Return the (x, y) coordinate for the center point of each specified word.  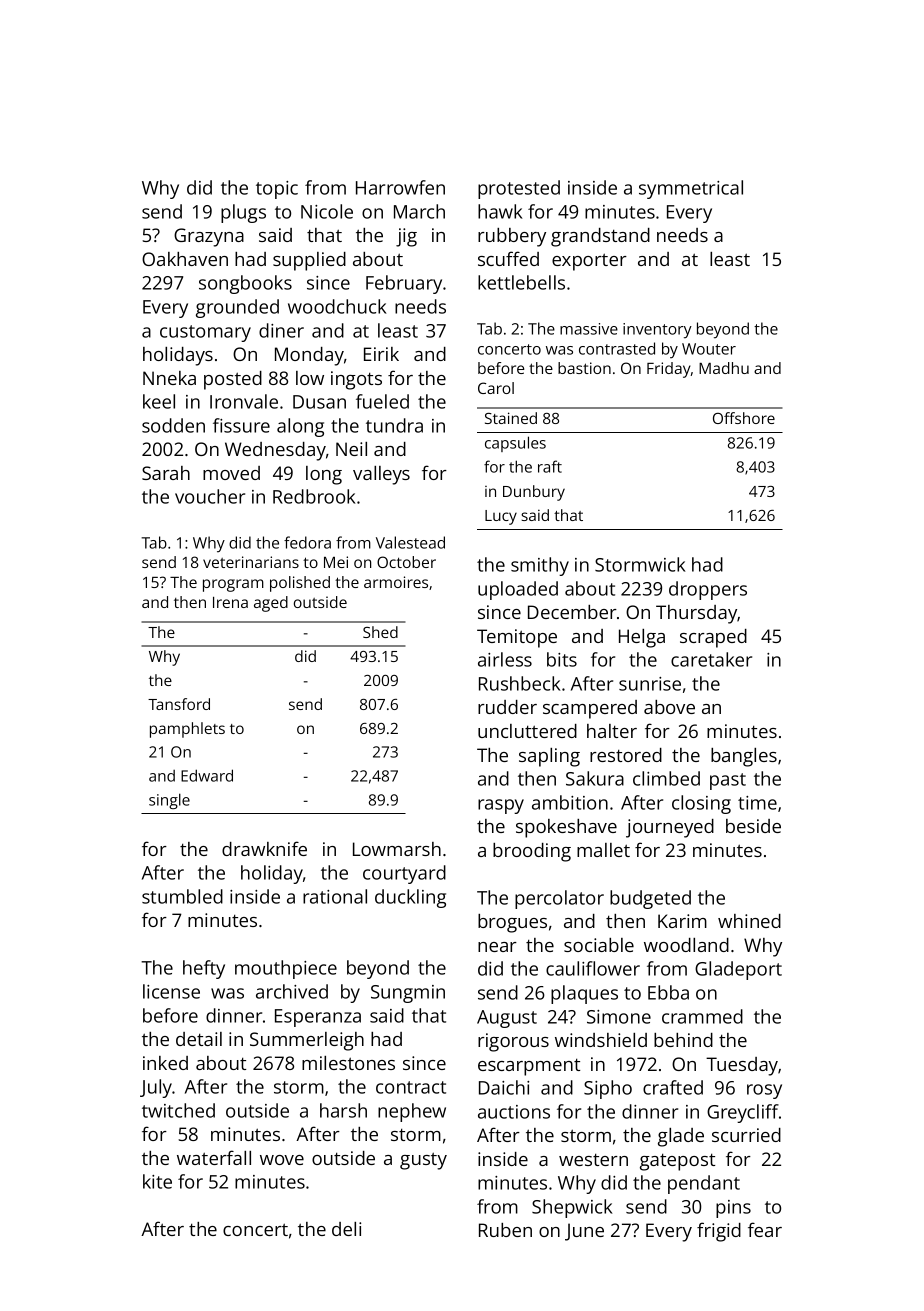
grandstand (600, 237)
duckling (410, 898)
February (404, 284)
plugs (243, 213)
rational (335, 896)
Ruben (505, 1230)
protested (519, 189)
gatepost (677, 1162)
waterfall (214, 1157)
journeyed (670, 828)
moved (231, 473)
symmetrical (691, 189)
